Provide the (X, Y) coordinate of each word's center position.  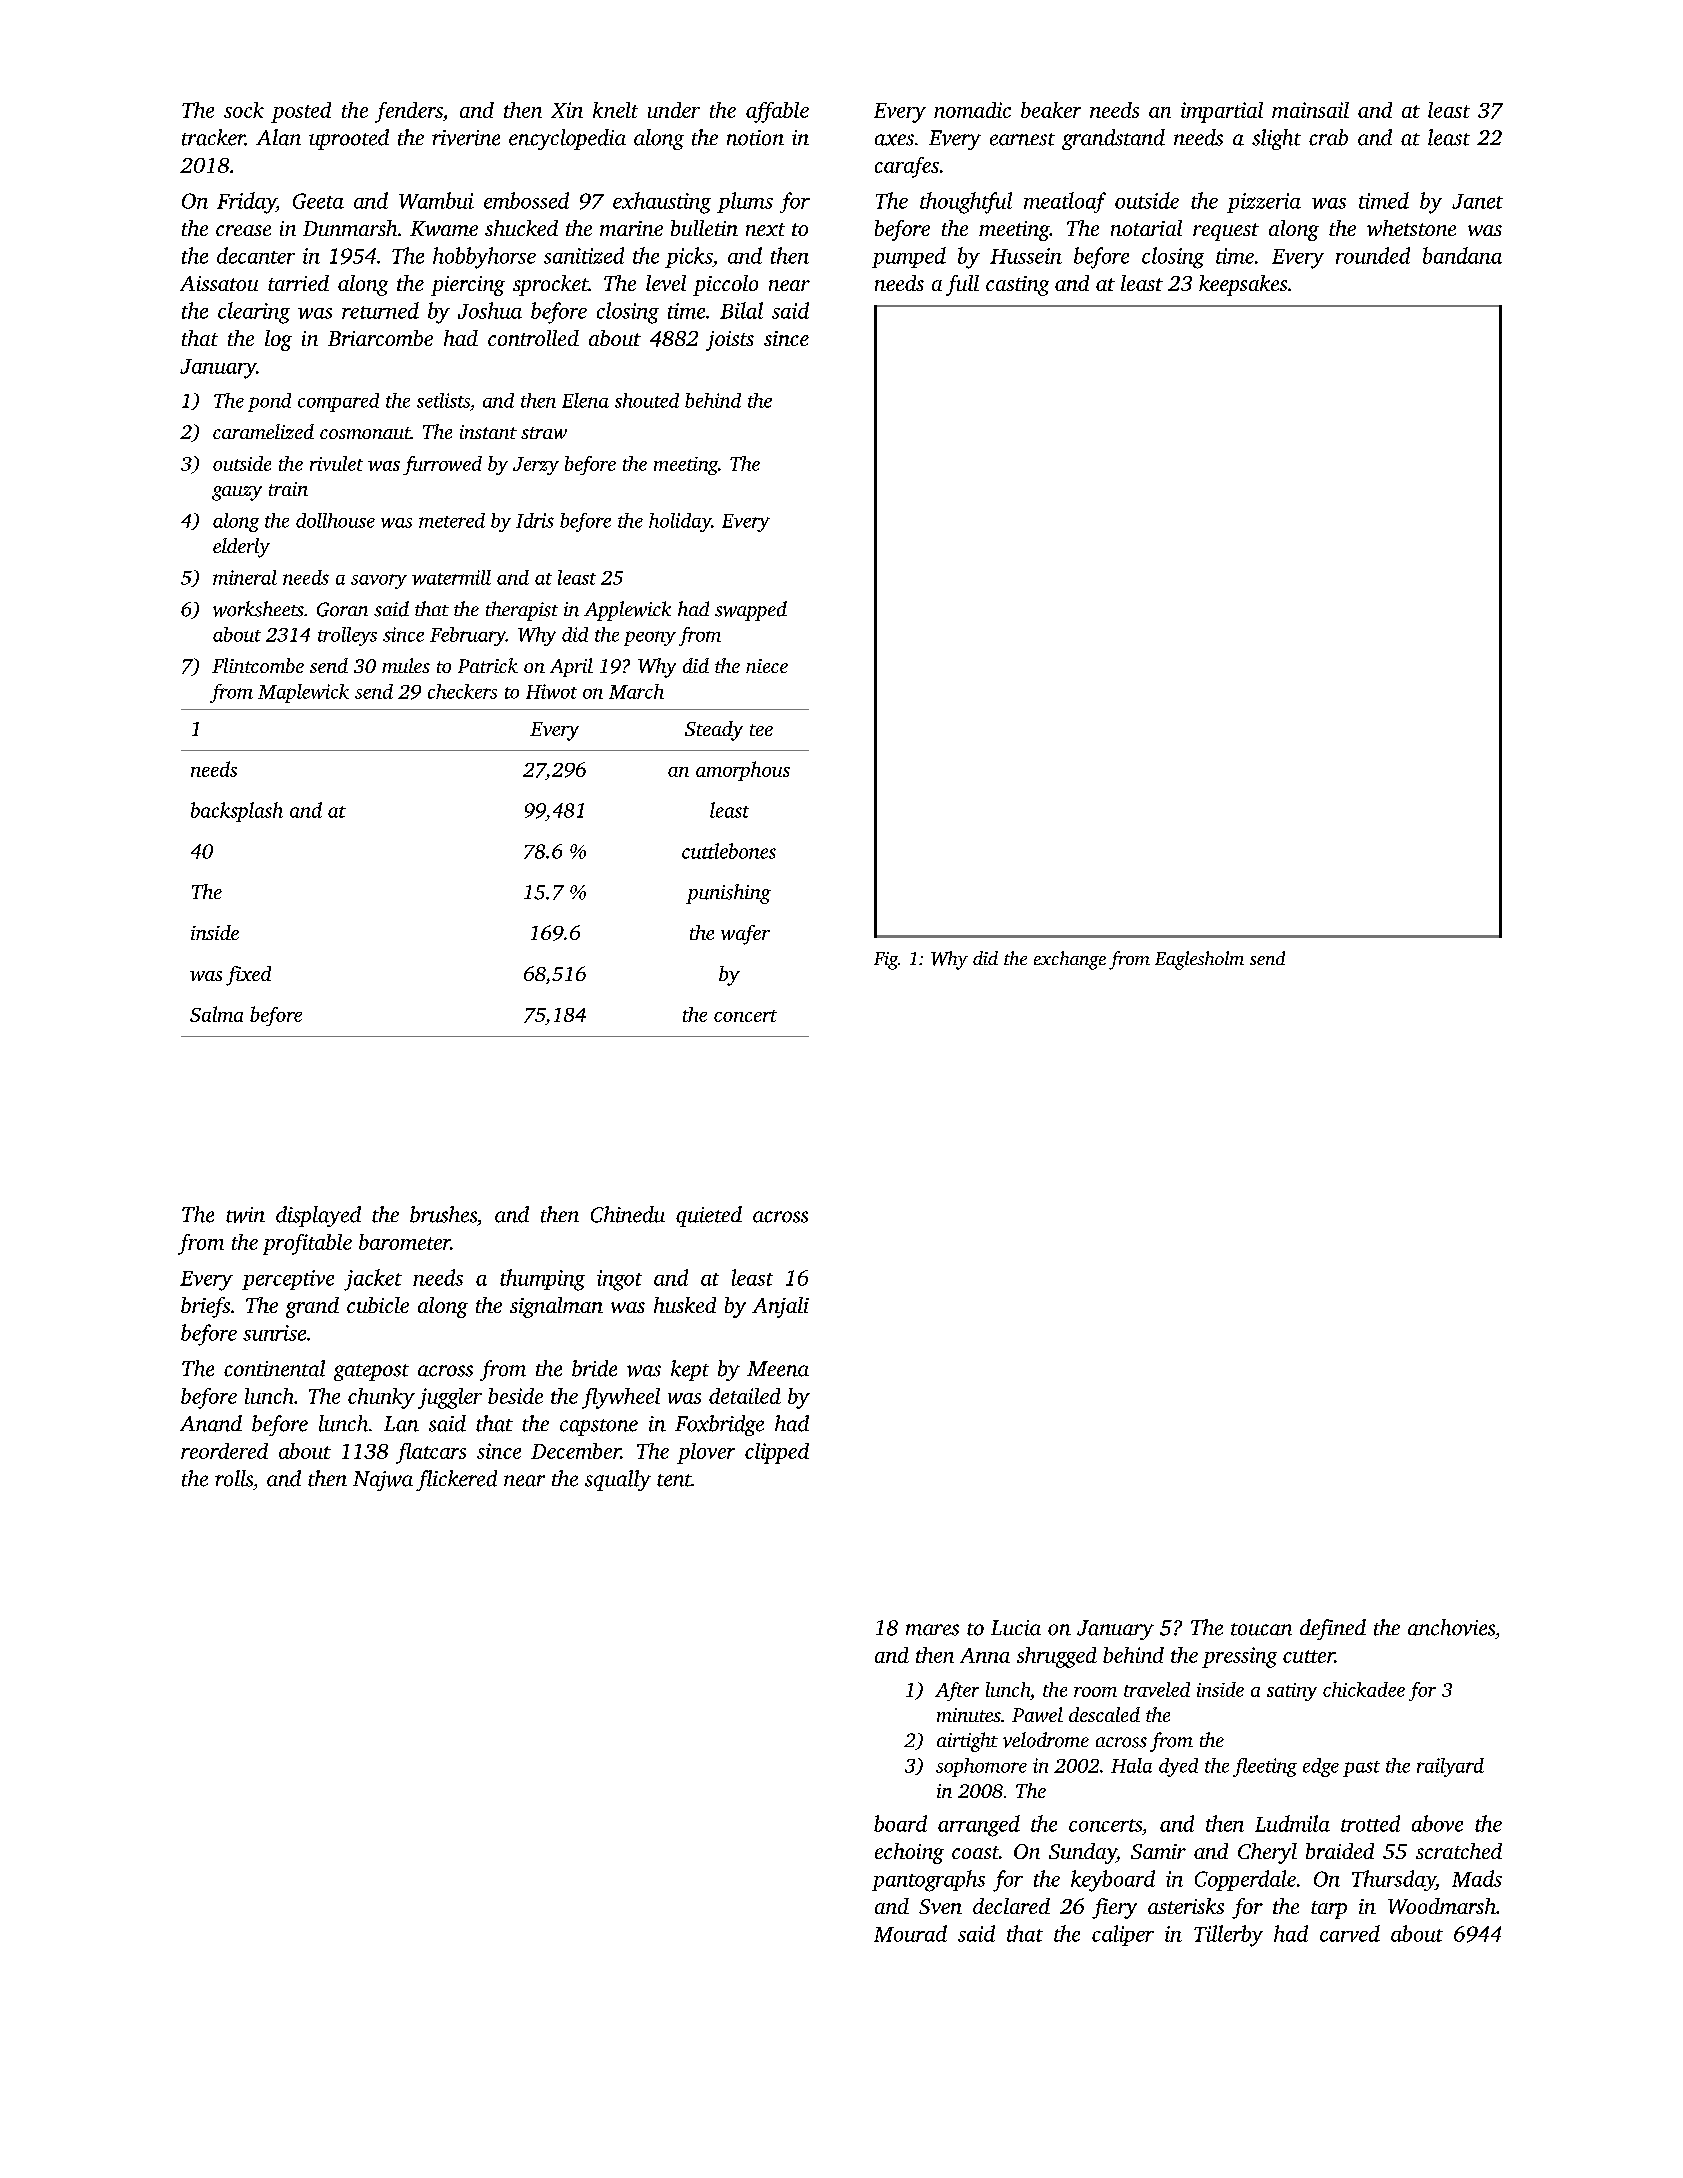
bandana (1462, 255)
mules (406, 665)
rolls (234, 1478)
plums (745, 202)
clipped (777, 1453)
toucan (1261, 1629)
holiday (680, 522)
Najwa (383, 1481)
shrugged (1057, 1657)
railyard (1450, 1767)
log (278, 340)
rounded (1373, 255)
